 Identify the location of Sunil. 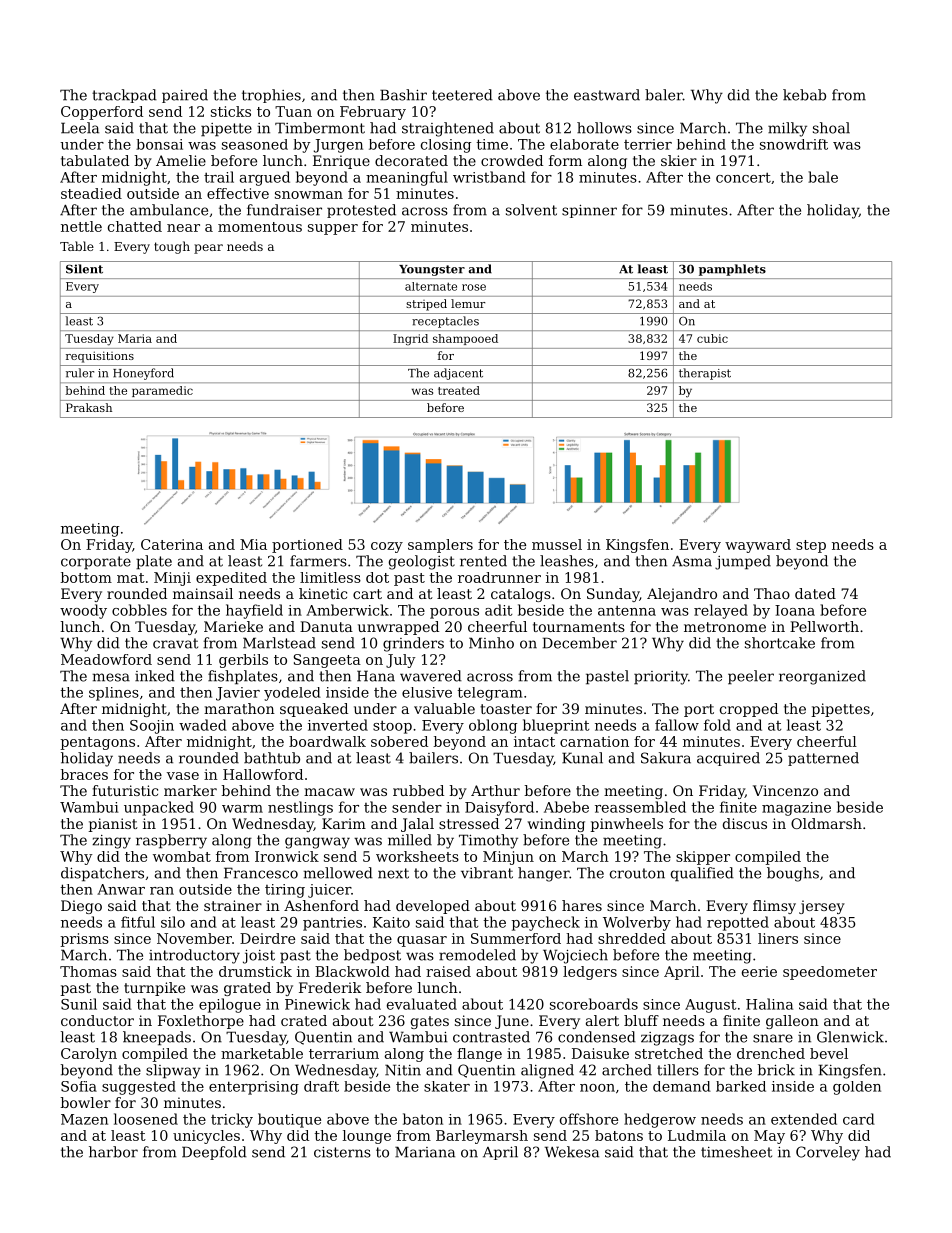
(79, 1004).
